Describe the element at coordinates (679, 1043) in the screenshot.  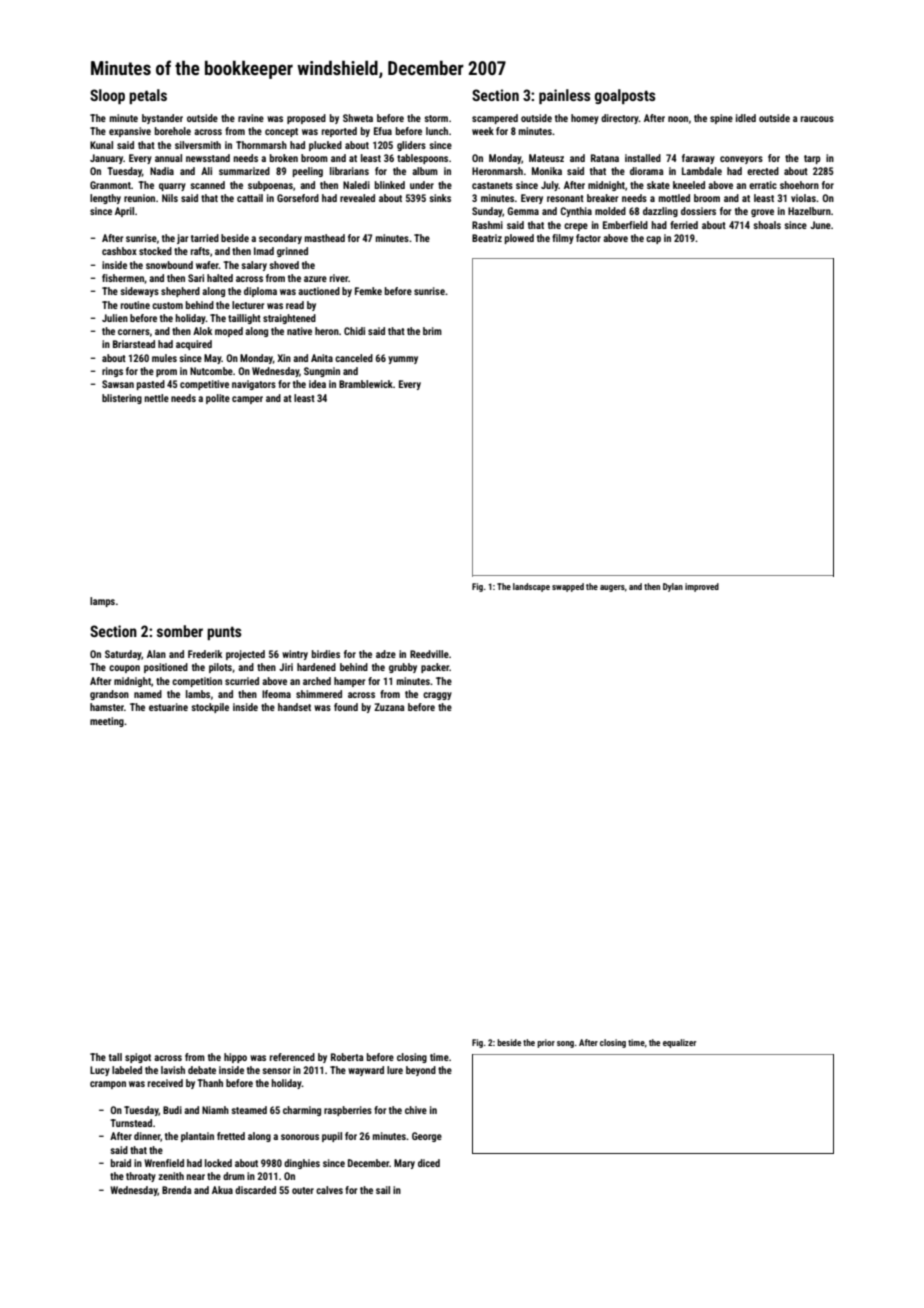
I see `equalizer` at that location.
